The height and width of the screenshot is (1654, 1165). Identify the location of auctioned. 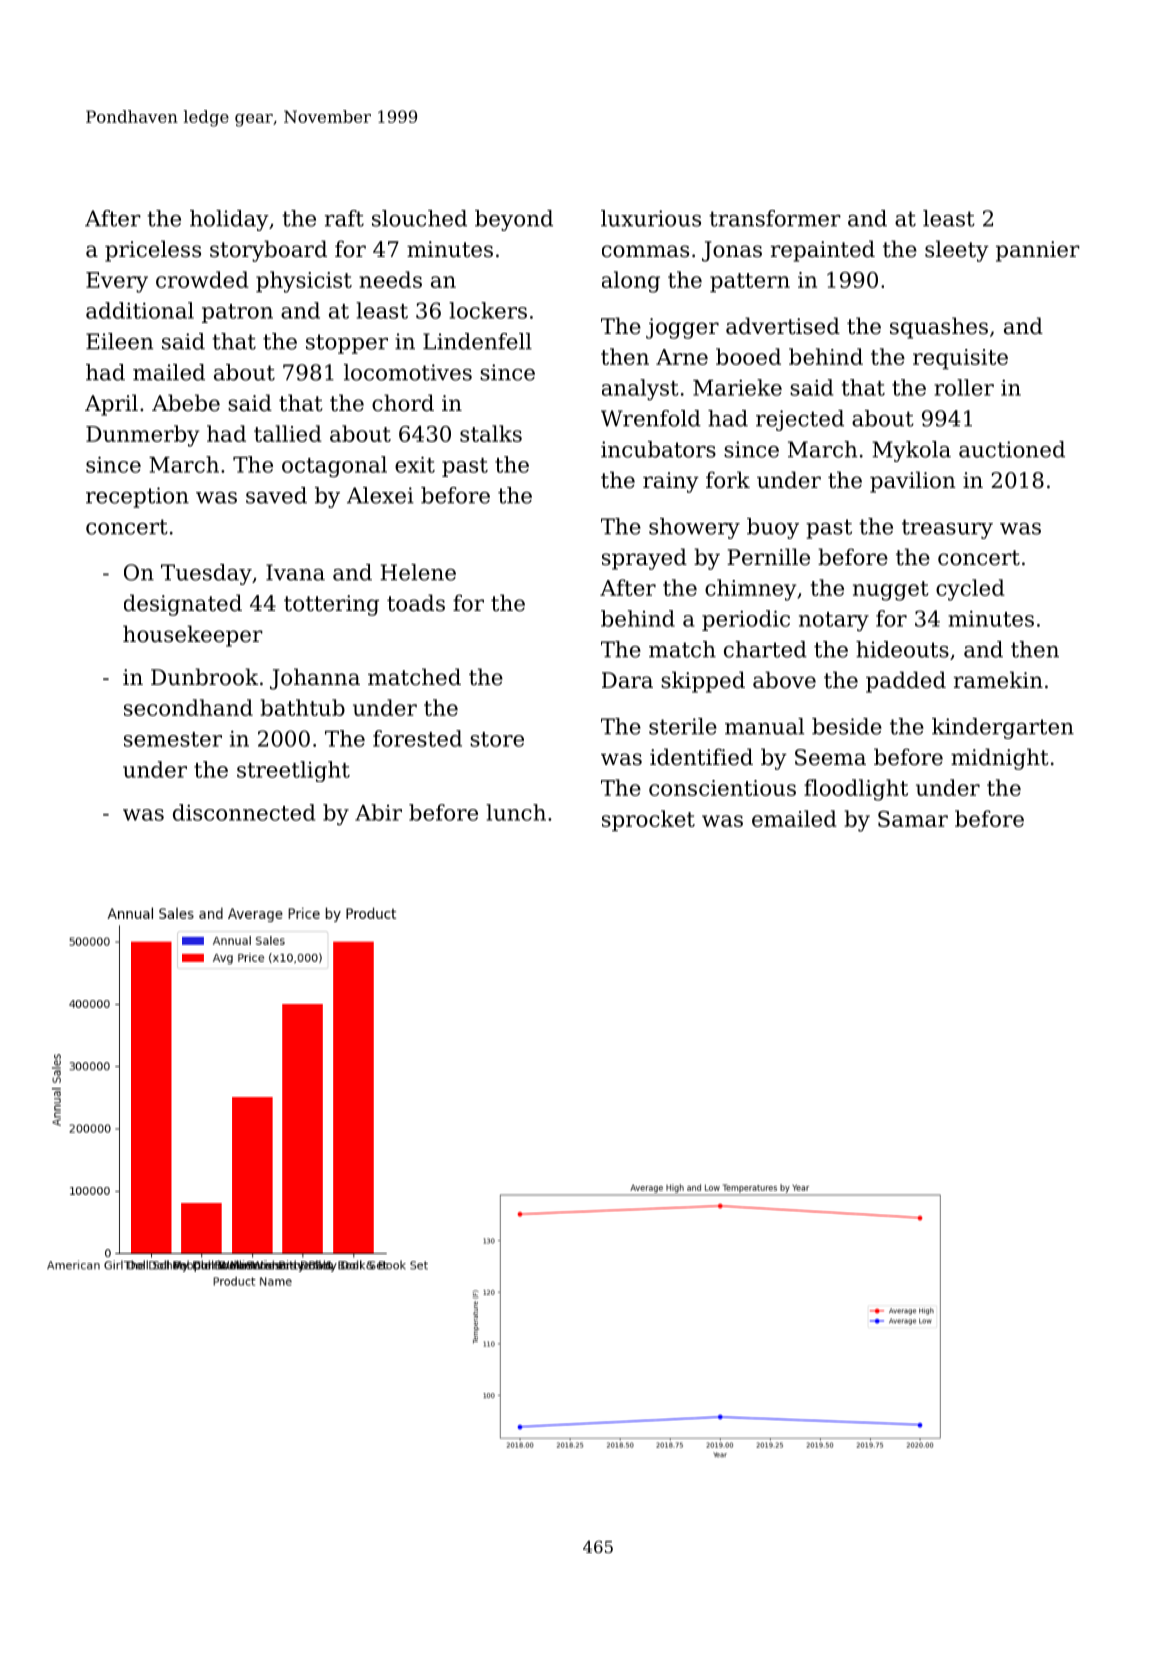
(1012, 449).
